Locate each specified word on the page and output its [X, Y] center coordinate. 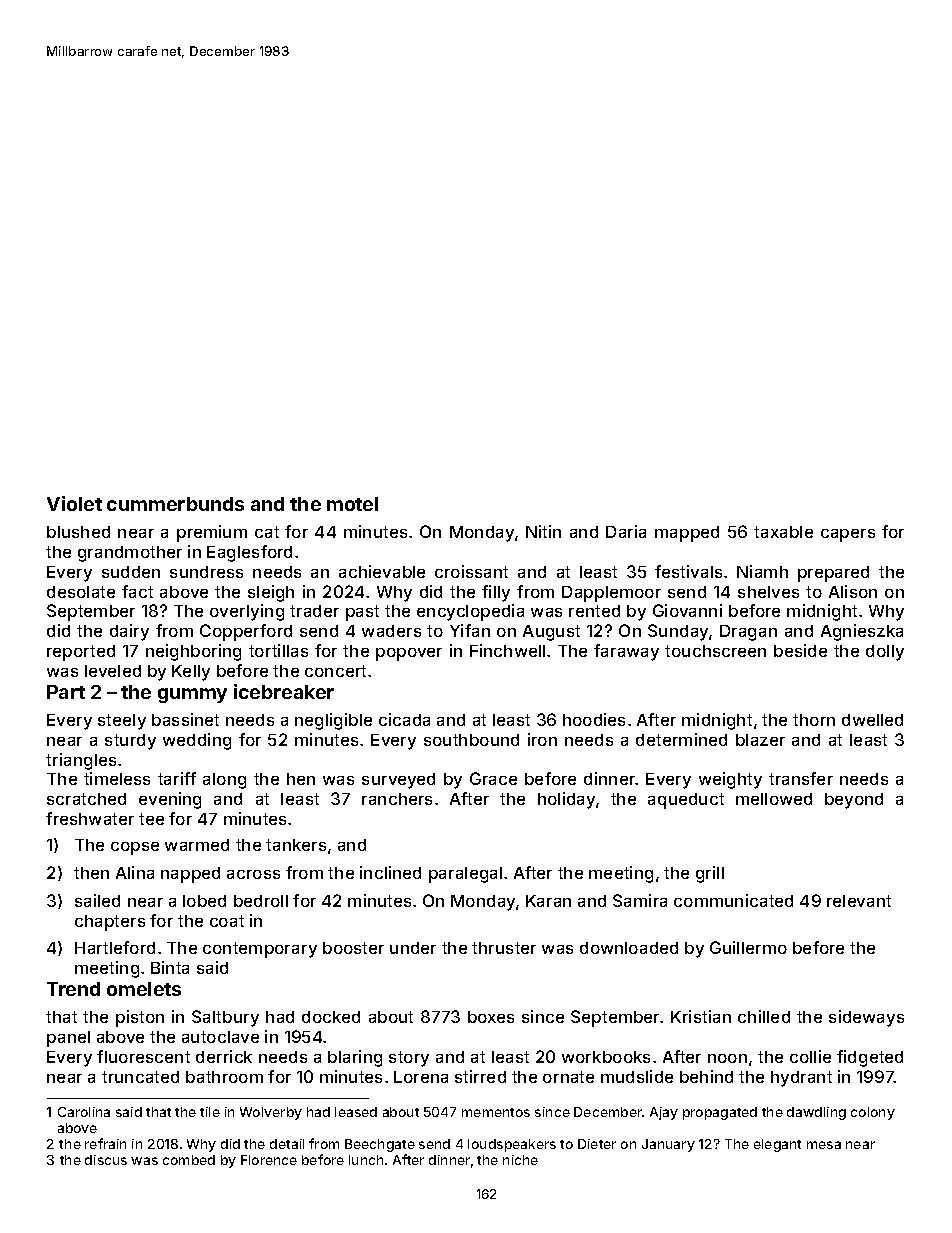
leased [356, 1112]
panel [68, 1039]
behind [706, 1076]
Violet [74, 503]
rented [594, 611]
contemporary [260, 950]
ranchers [397, 799]
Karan [548, 901]
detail [287, 1144]
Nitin [543, 531]
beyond [854, 801]
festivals [688, 571]
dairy [129, 632]
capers [848, 535]
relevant [859, 901]
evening [170, 800]
